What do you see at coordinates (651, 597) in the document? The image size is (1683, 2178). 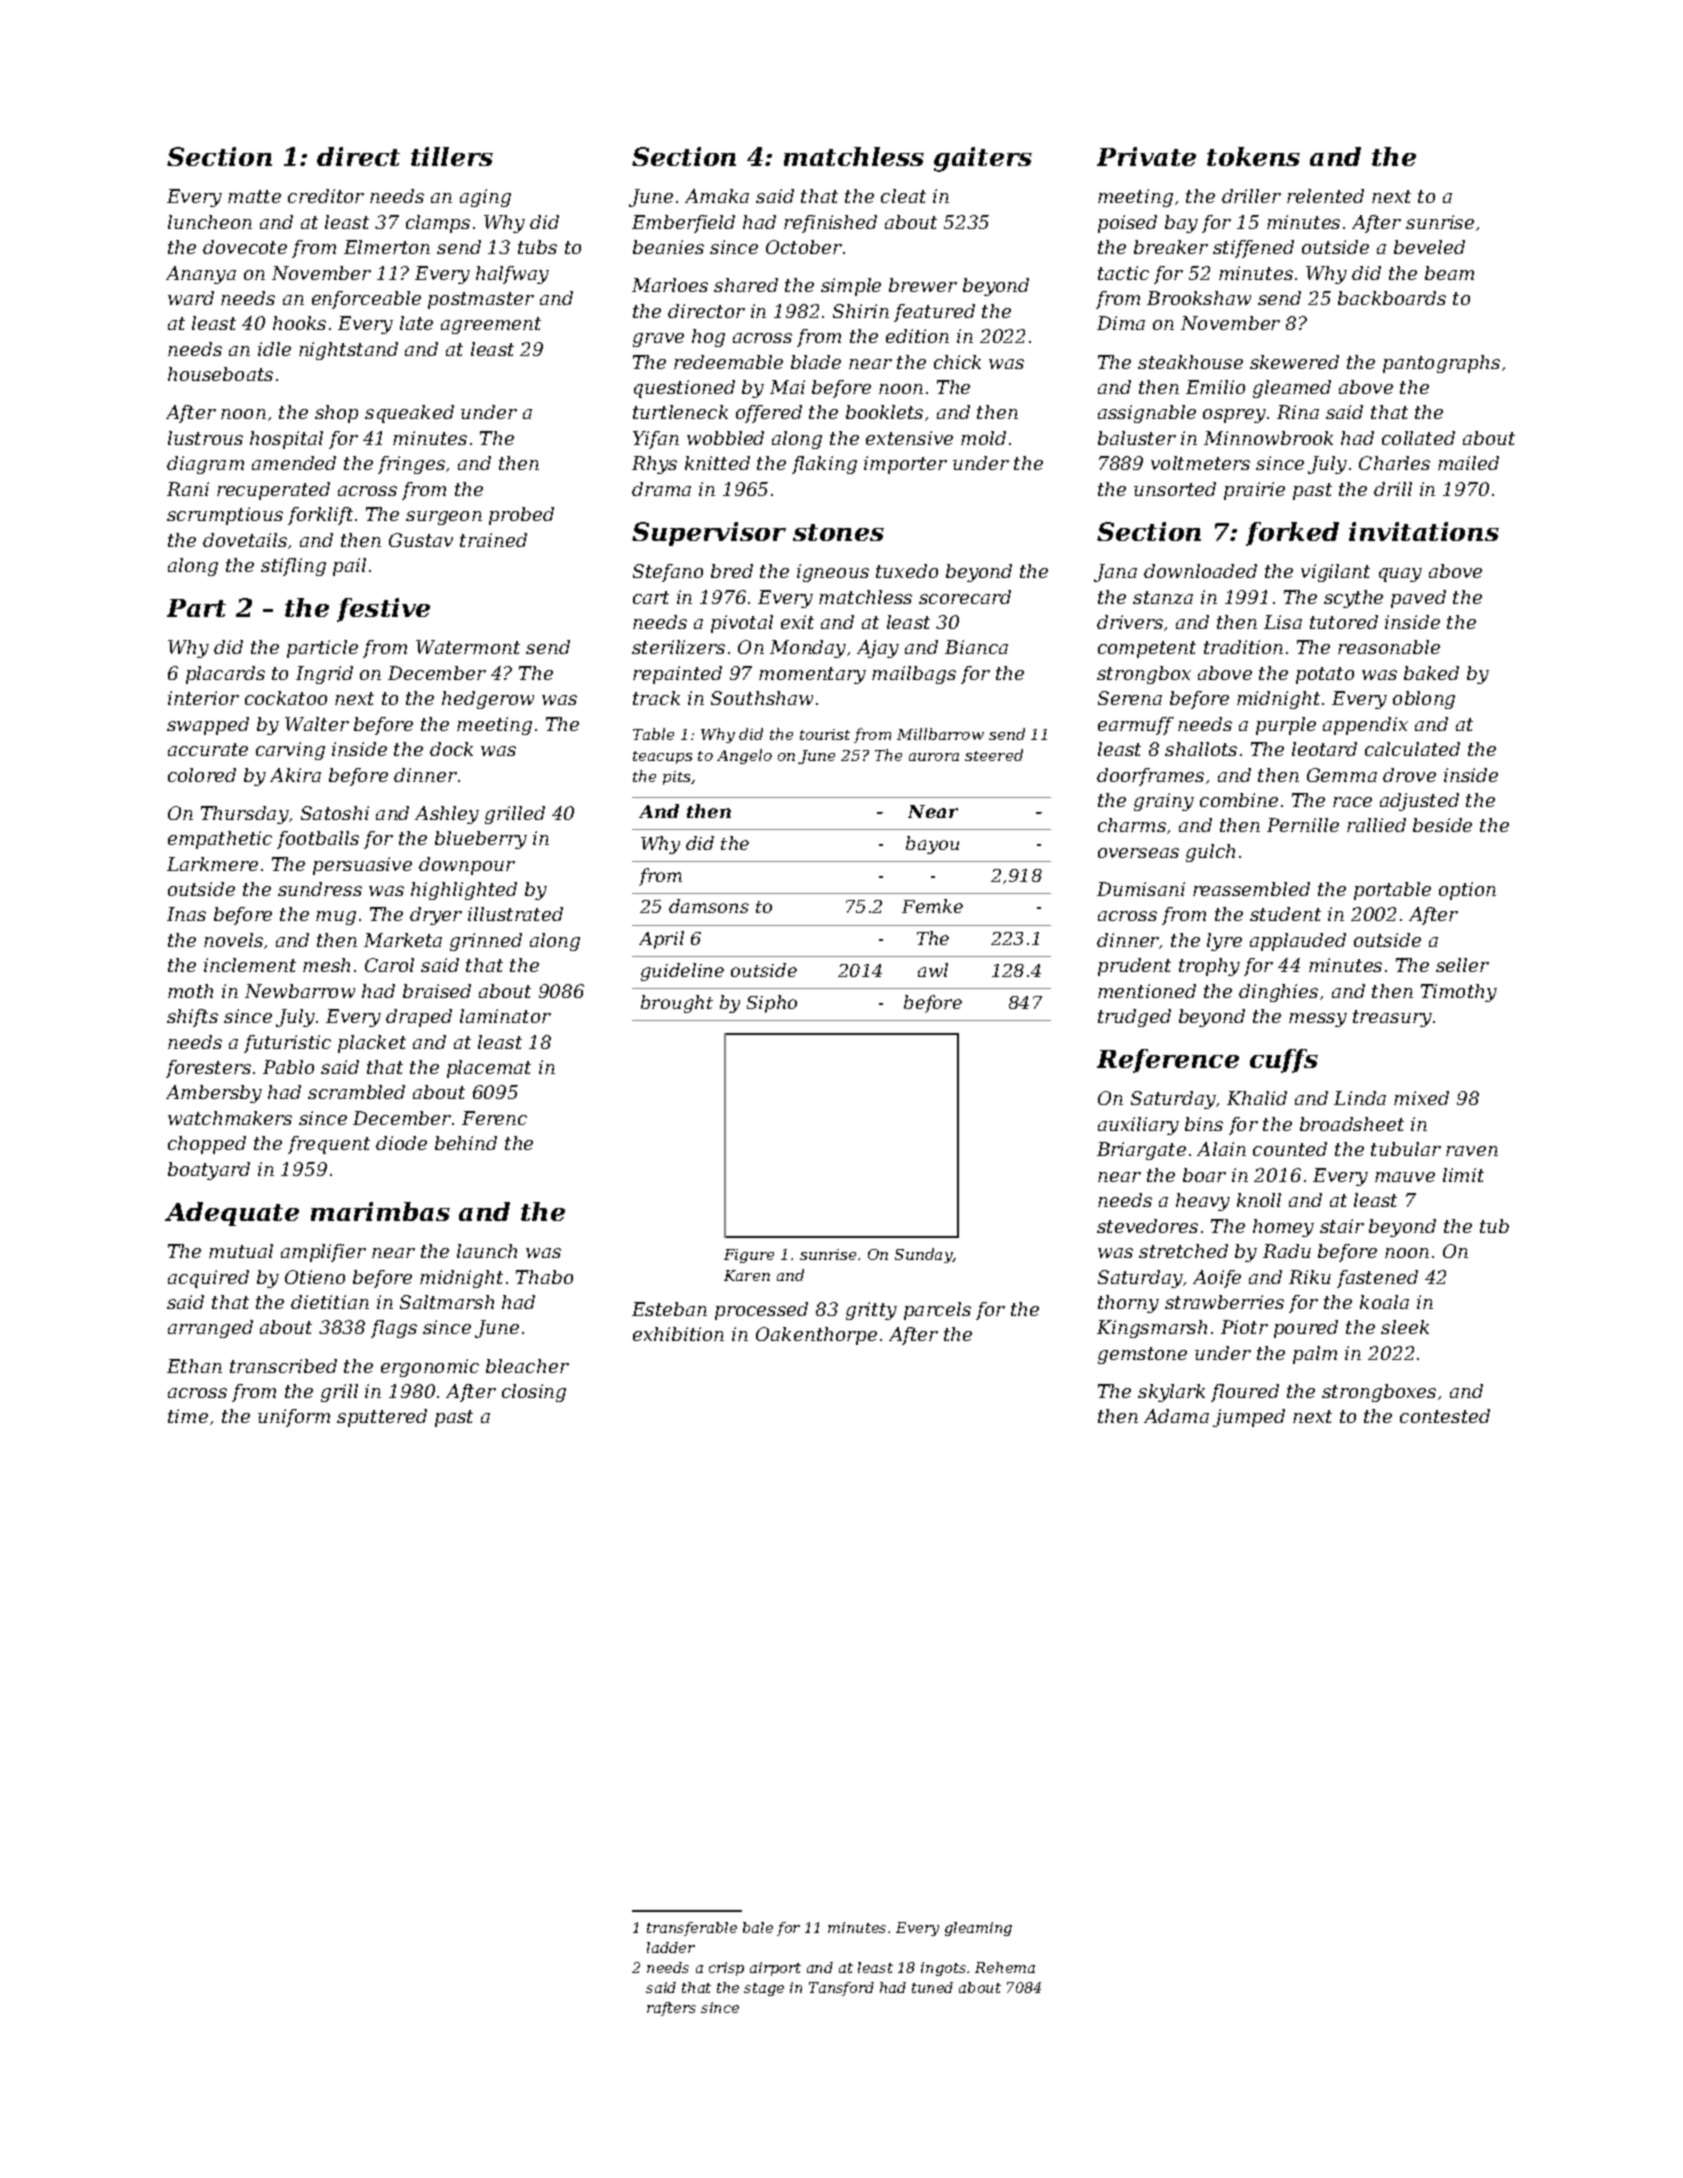 I see `cart` at bounding box center [651, 597].
